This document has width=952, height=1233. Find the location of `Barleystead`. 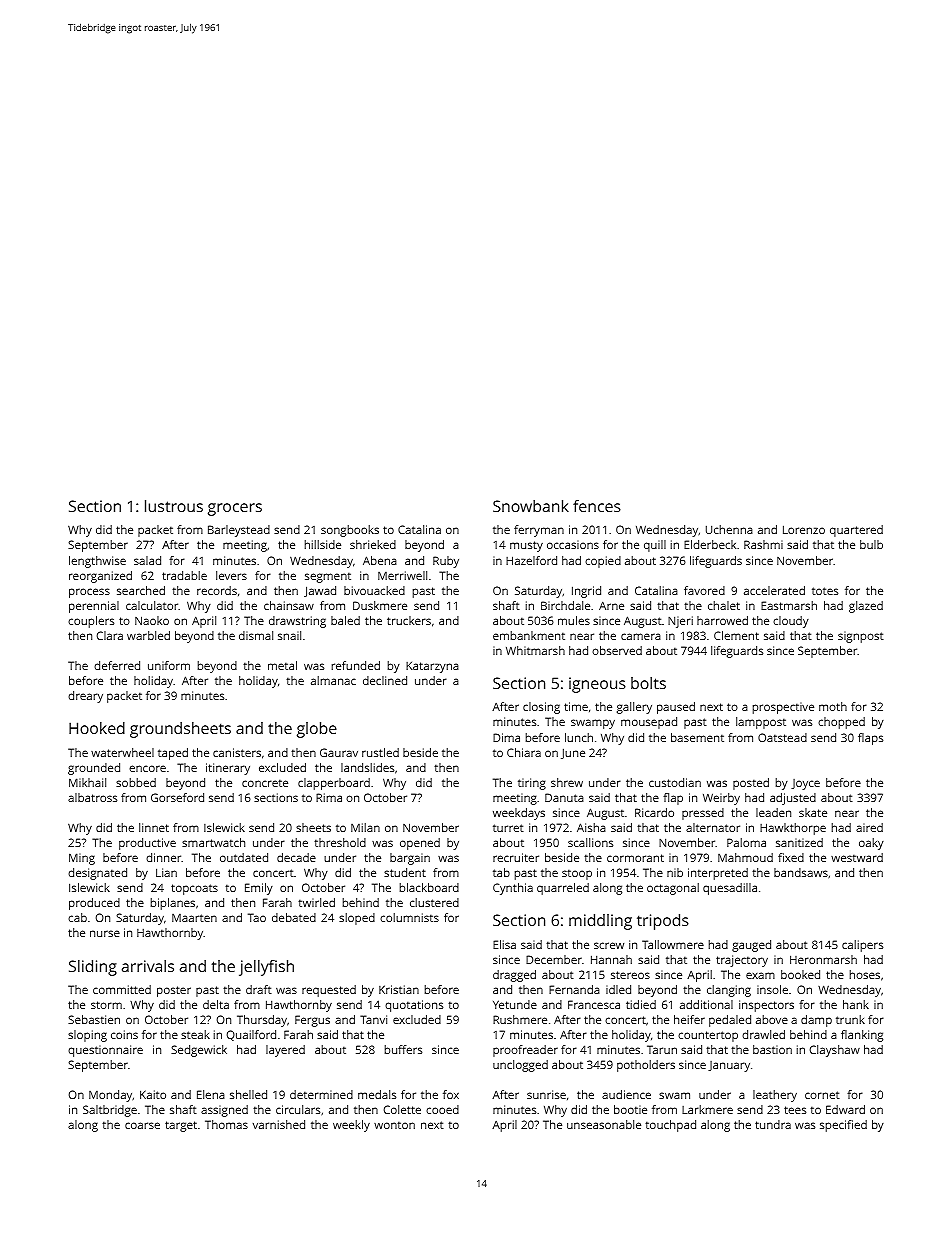

Barleystead is located at coordinates (239, 531).
